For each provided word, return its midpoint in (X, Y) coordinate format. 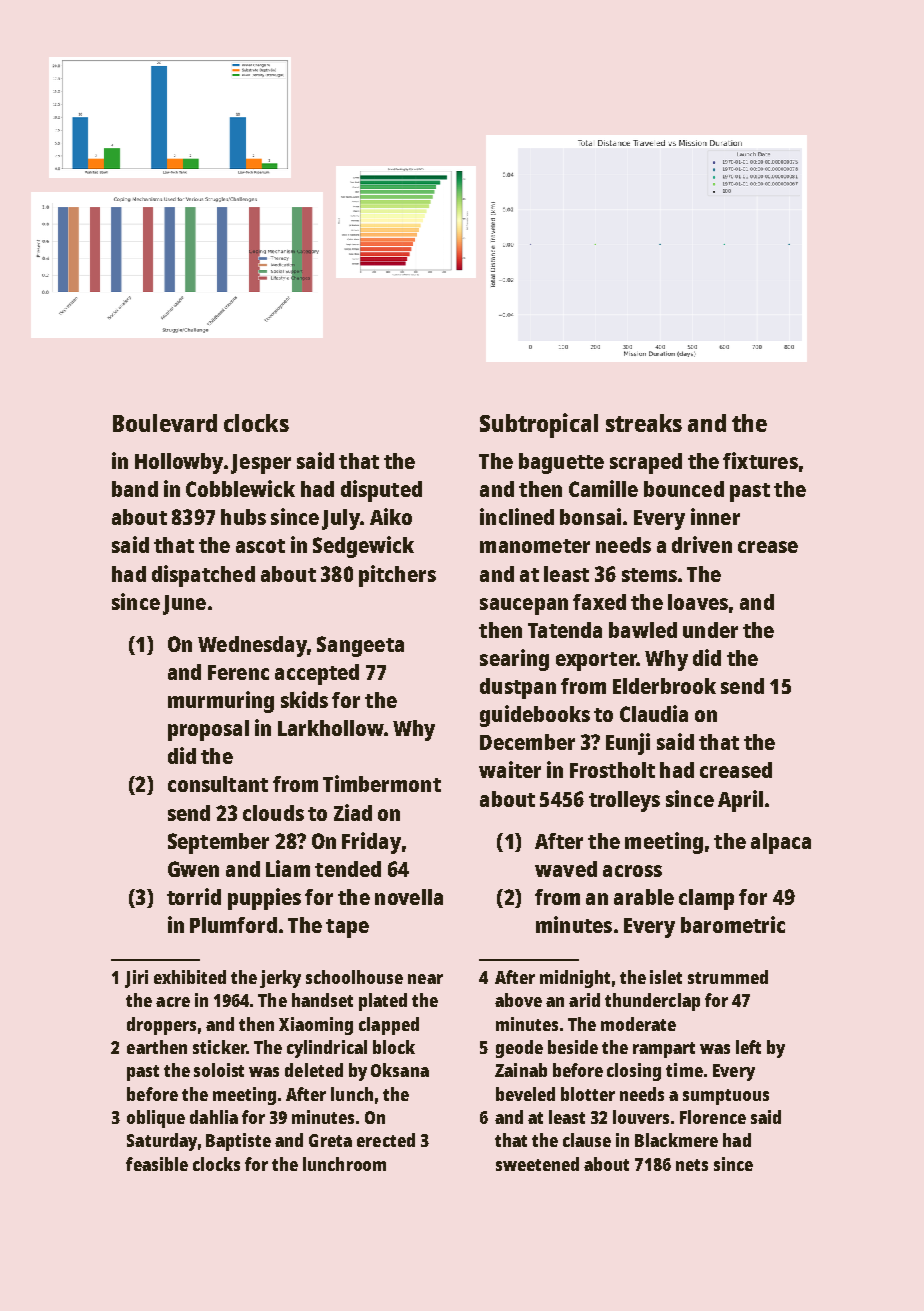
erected (386, 1140)
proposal (208, 730)
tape (347, 928)
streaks (644, 423)
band (135, 489)
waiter (510, 769)
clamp (706, 899)
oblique (156, 1119)
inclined (517, 516)
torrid (194, 896)
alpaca (781, 843)
